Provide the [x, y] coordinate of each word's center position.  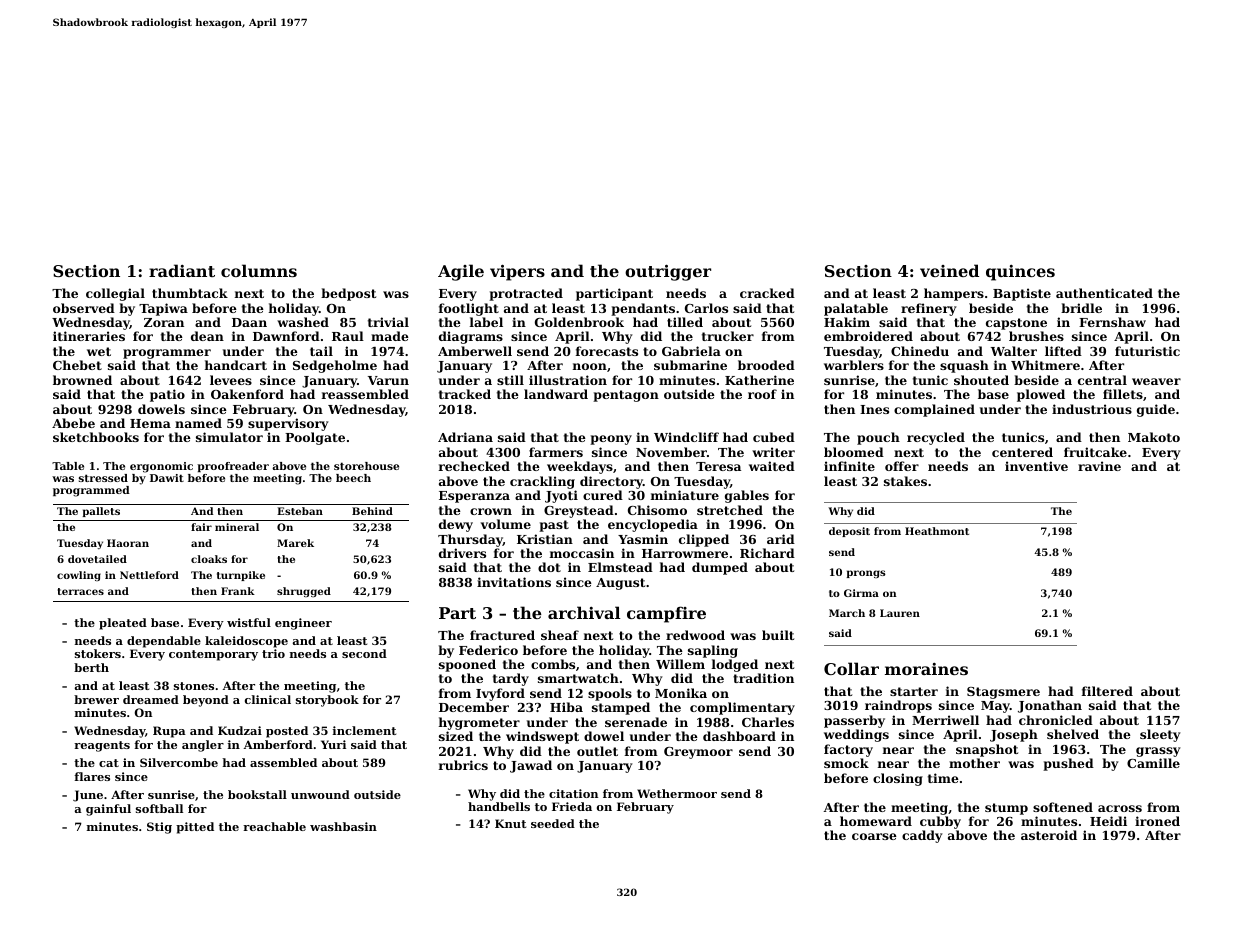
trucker [728, 336]
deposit [849, 532]
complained [934, 410]
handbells [499, 806]
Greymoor [698, 753]
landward [556, 394]
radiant [182, 270]
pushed [1068, 764]
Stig [159, 828]
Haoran [128, 543]
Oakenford [247, 394]
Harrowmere [685, 553]
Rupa [169, 732]
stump [1006, 809]
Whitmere [1045, 365]
